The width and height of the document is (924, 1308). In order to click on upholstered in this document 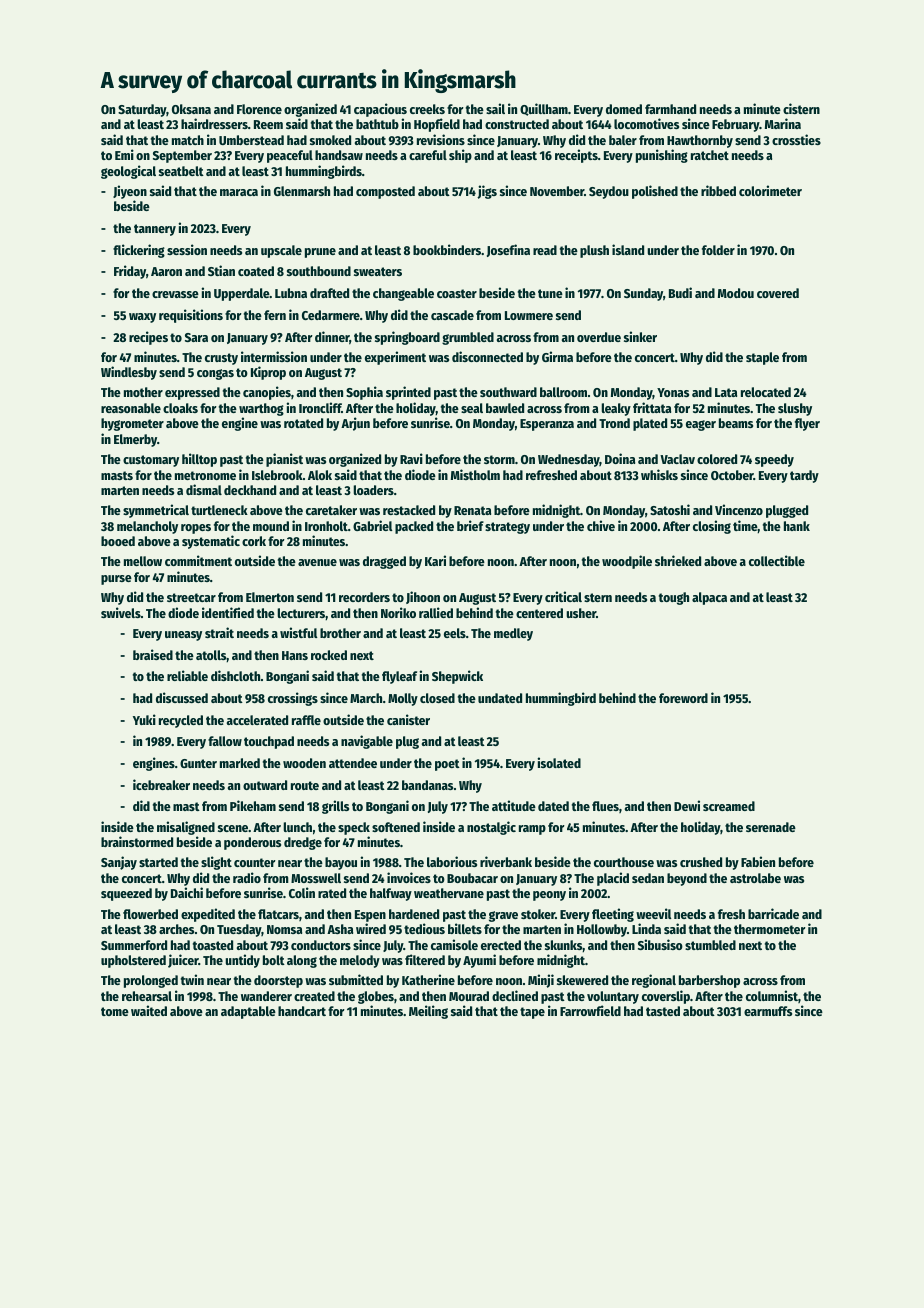, I will do `click(133, 961)`.
